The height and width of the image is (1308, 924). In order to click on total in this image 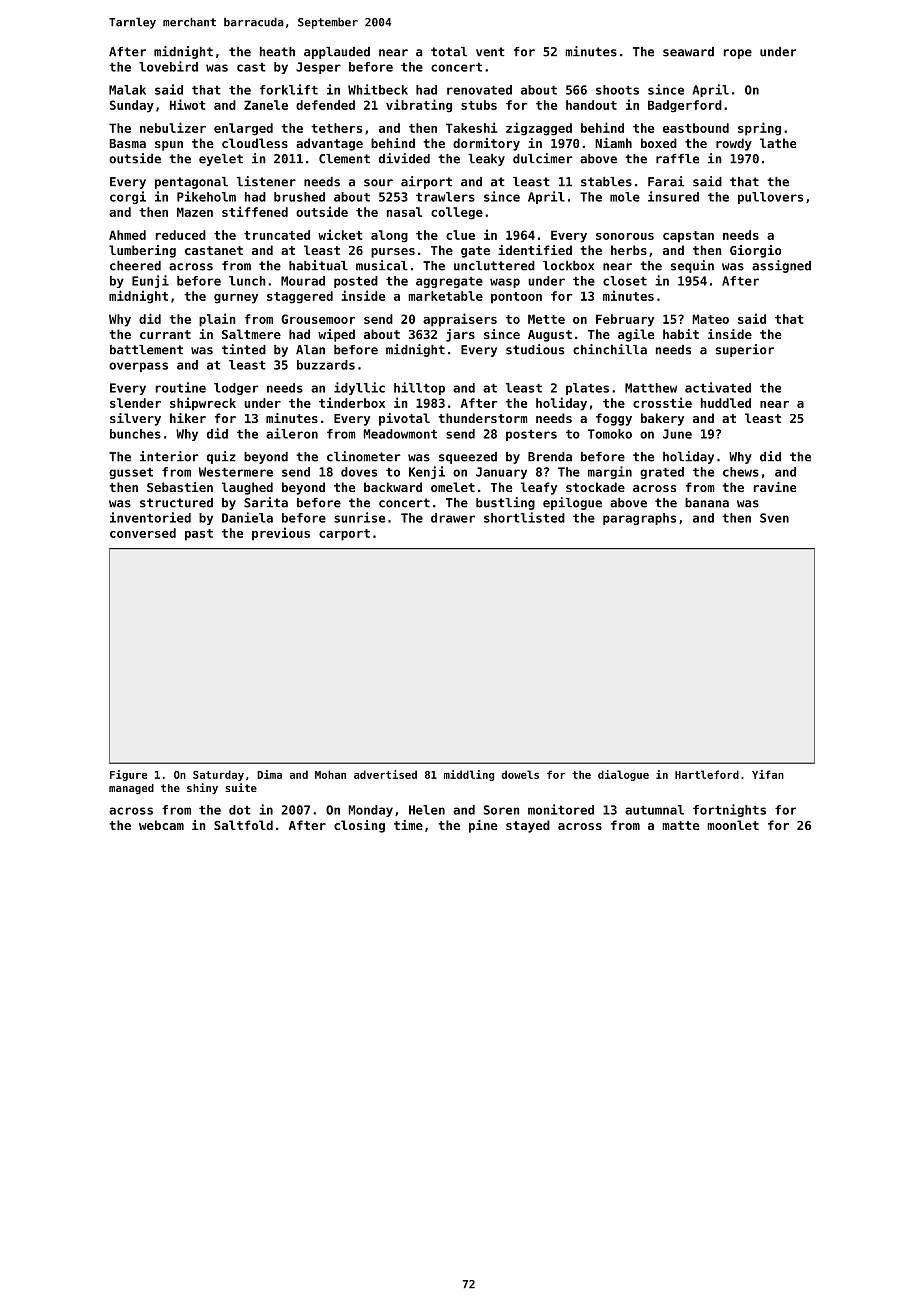, I will do `click(449, 52)`.
